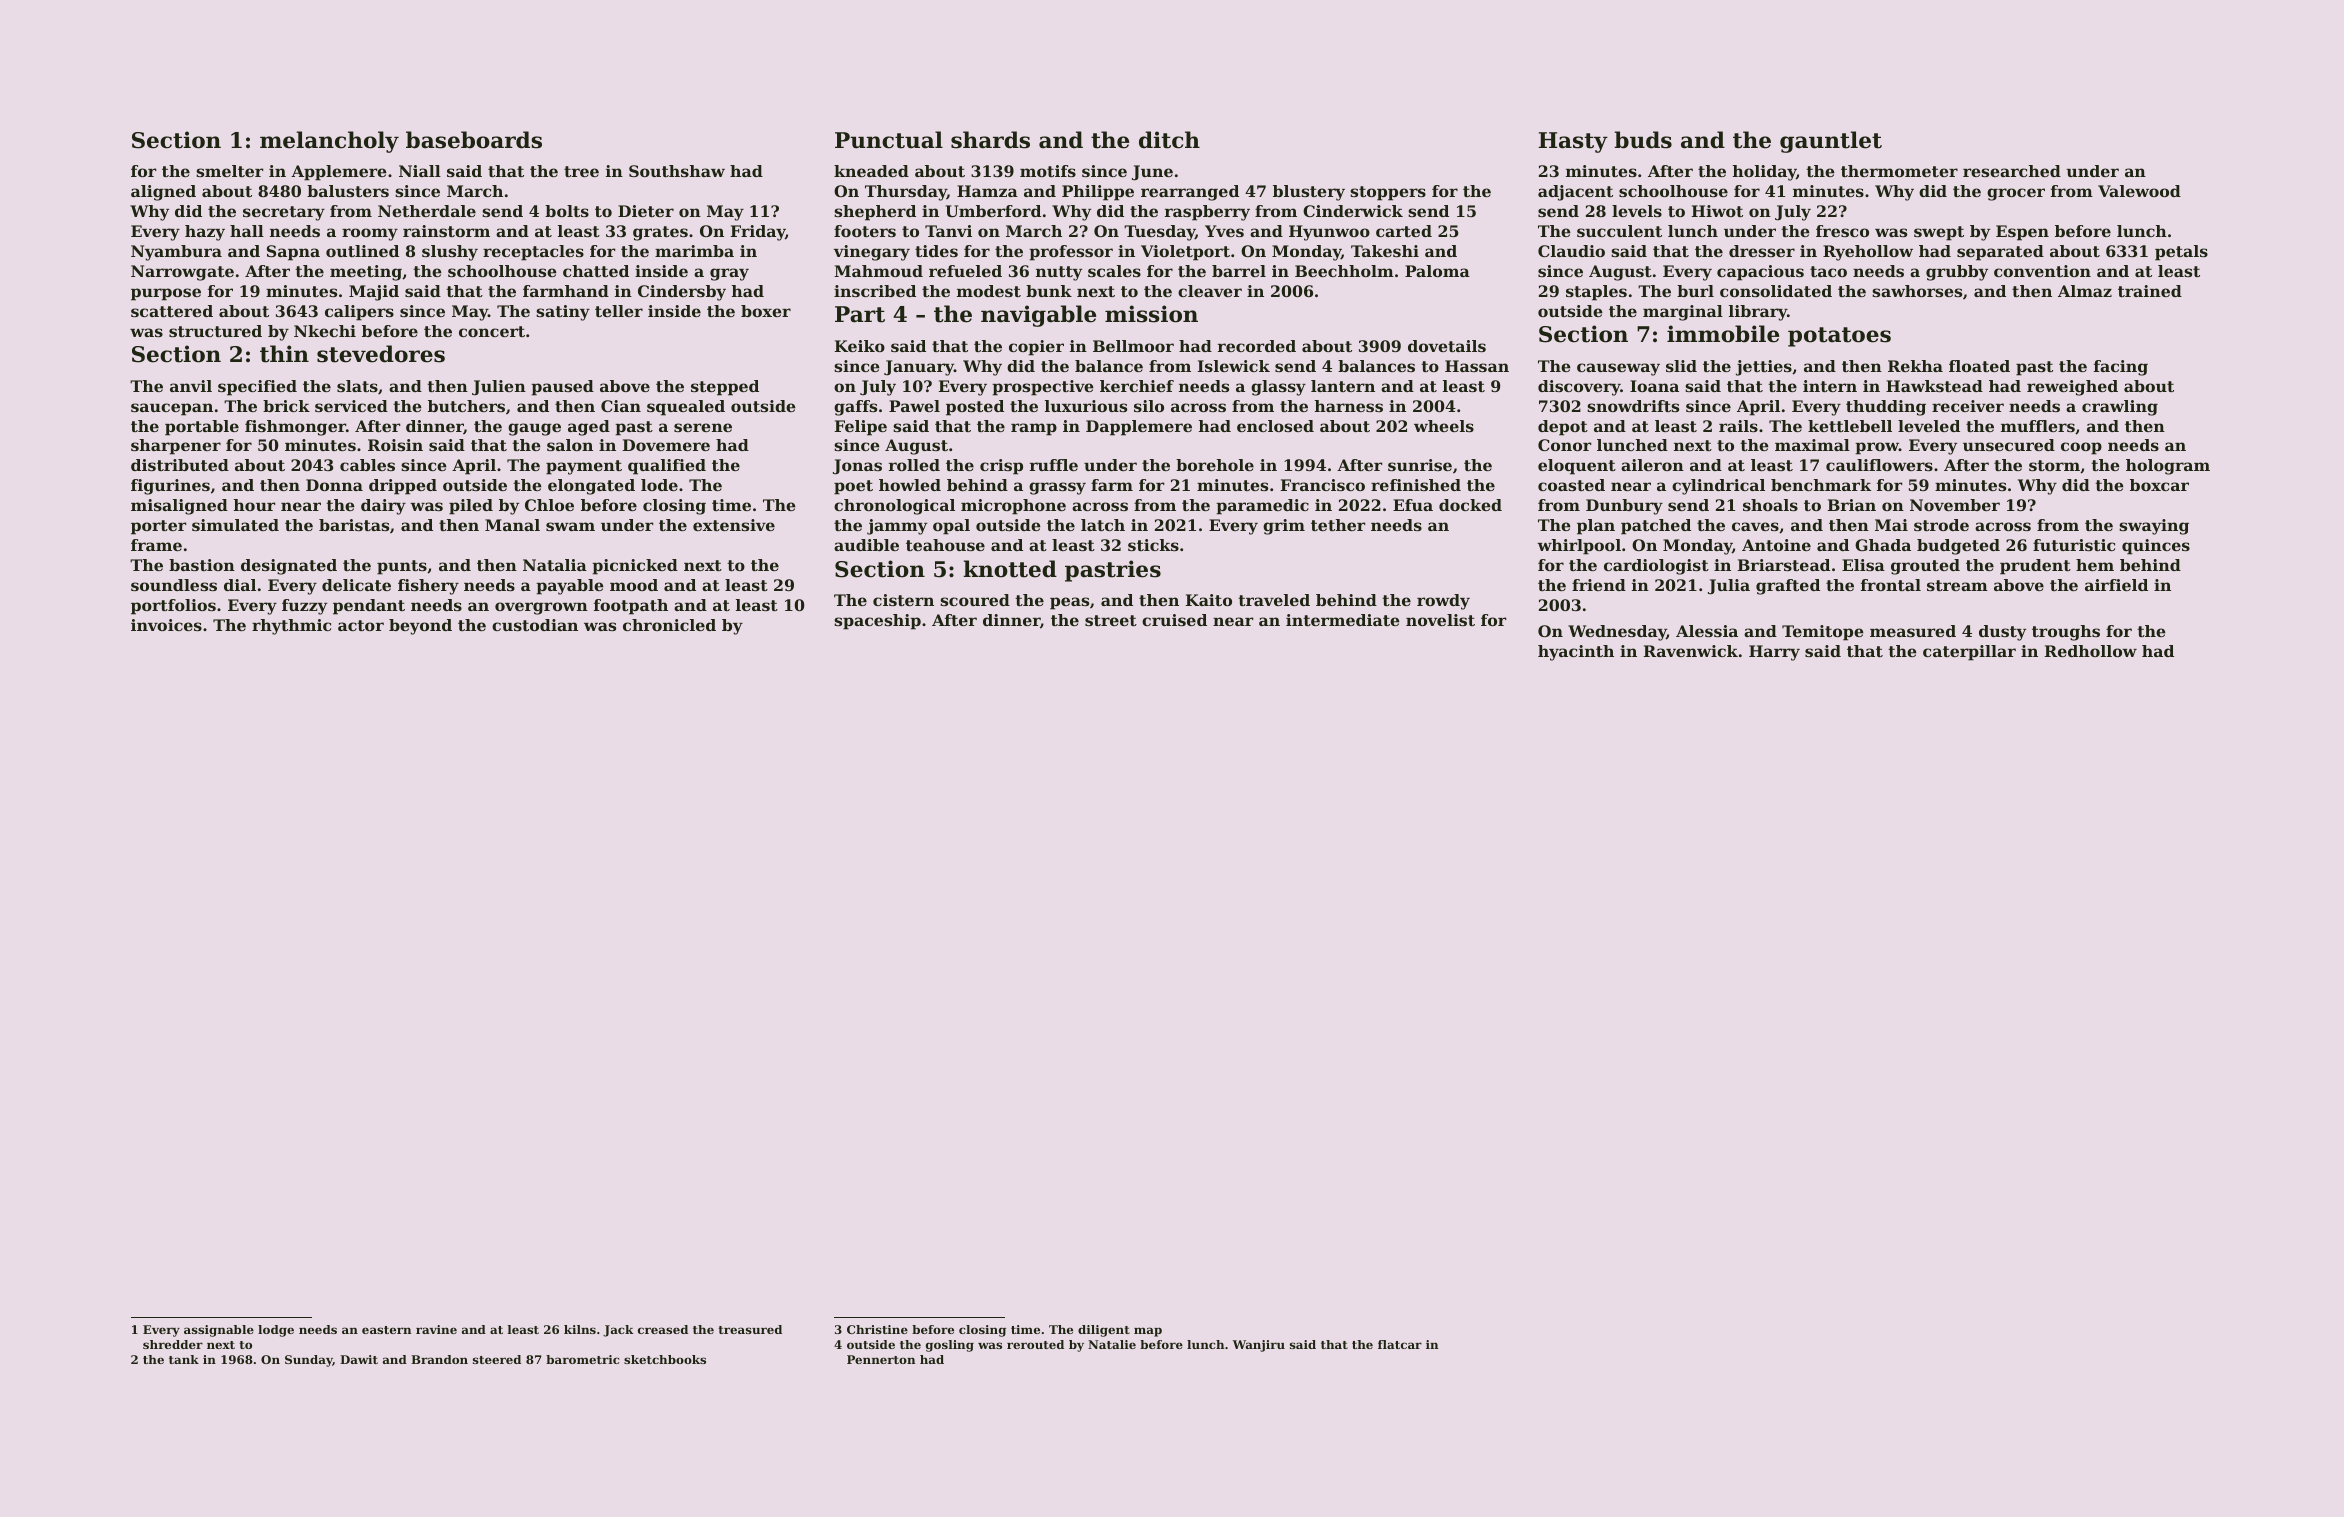 This screenshot has width=2344, height=1517. Describe the element at coordinates (428, 587) in the screenshot. I see `fishery` at that location.
